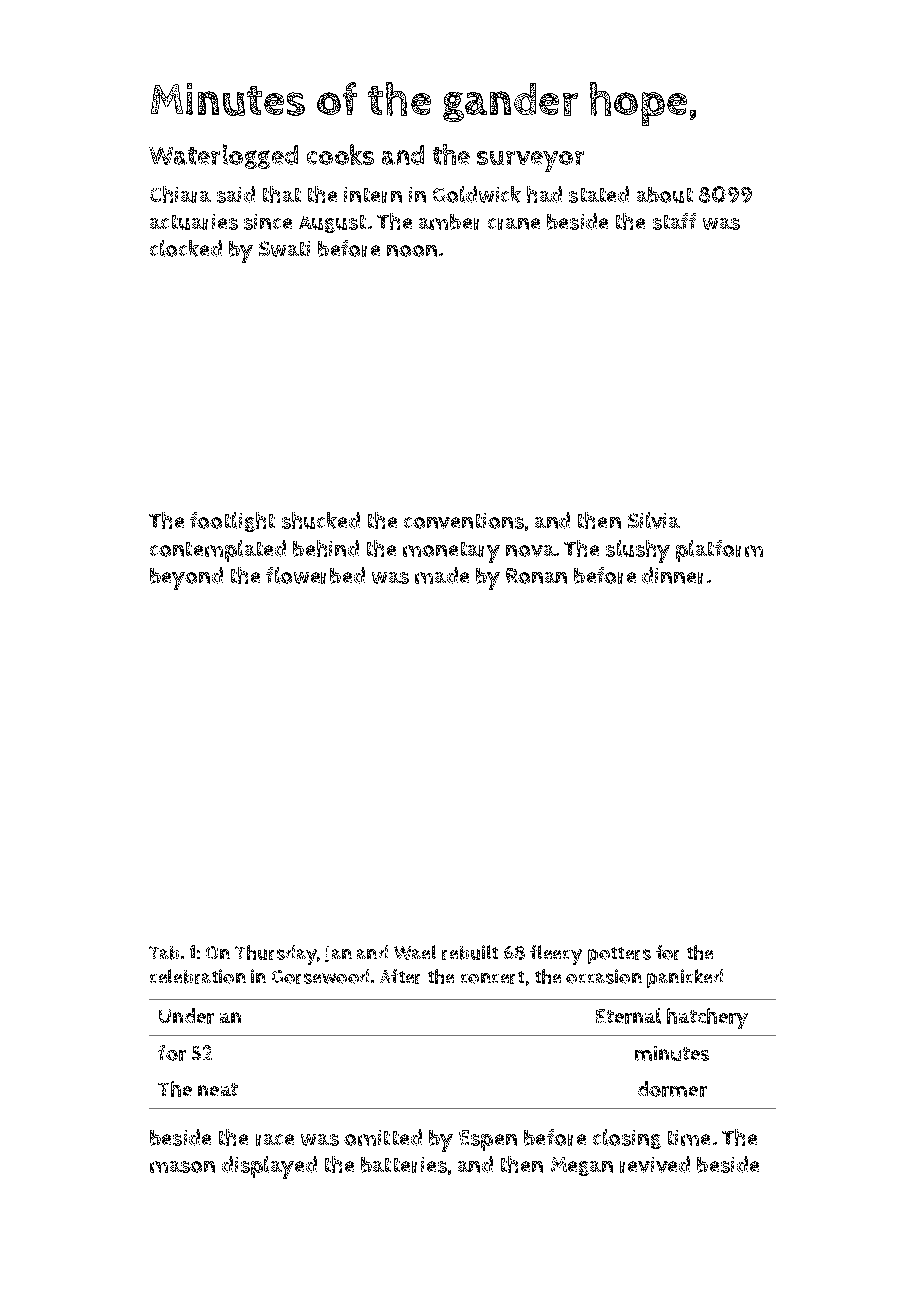  Describe the element at coordinates (514, 224) in the screenshot. I see `crane` at that location.
